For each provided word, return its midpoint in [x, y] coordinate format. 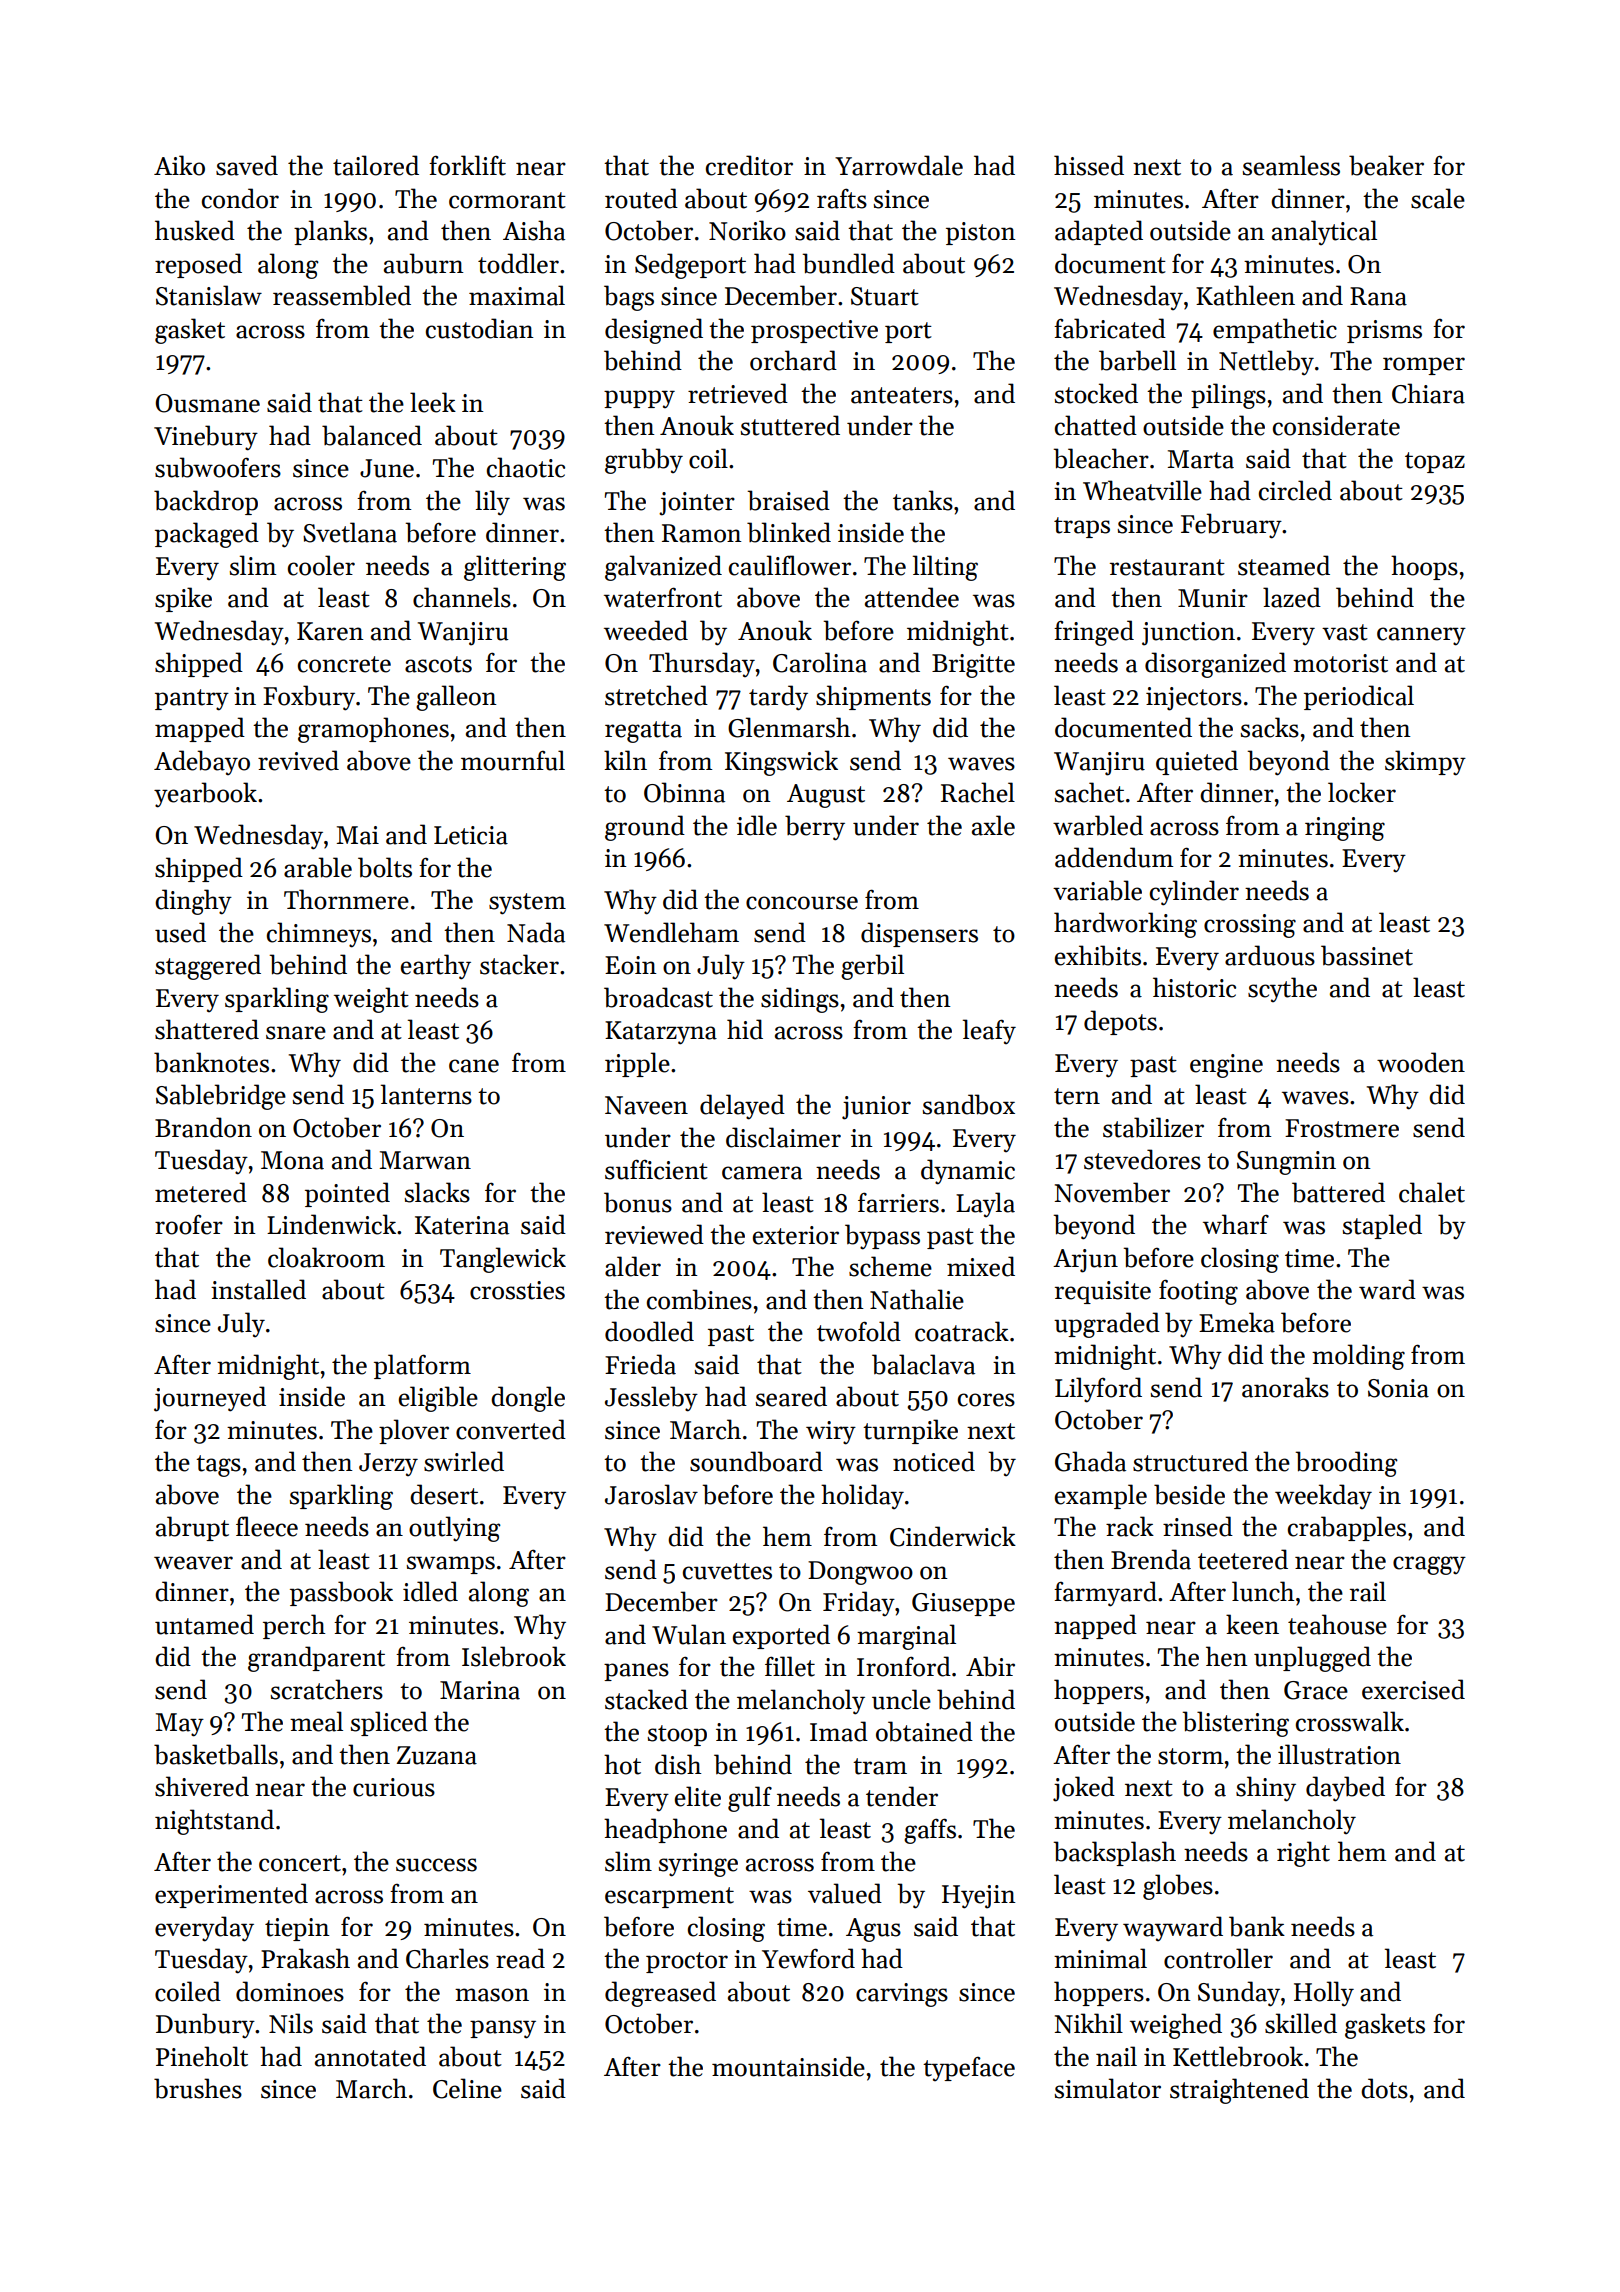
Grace [1316, 1690]
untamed [204, 1624]
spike [183, 599]
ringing [1345, 829]
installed [258, 1289]
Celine [467, 2088]
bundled [848, 263]
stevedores [1142, 1159]
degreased [660, 1994]
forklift [467, 165]
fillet [790, 1666]
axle [993, 825]
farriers [898, 1202]
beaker [1386, 165]
